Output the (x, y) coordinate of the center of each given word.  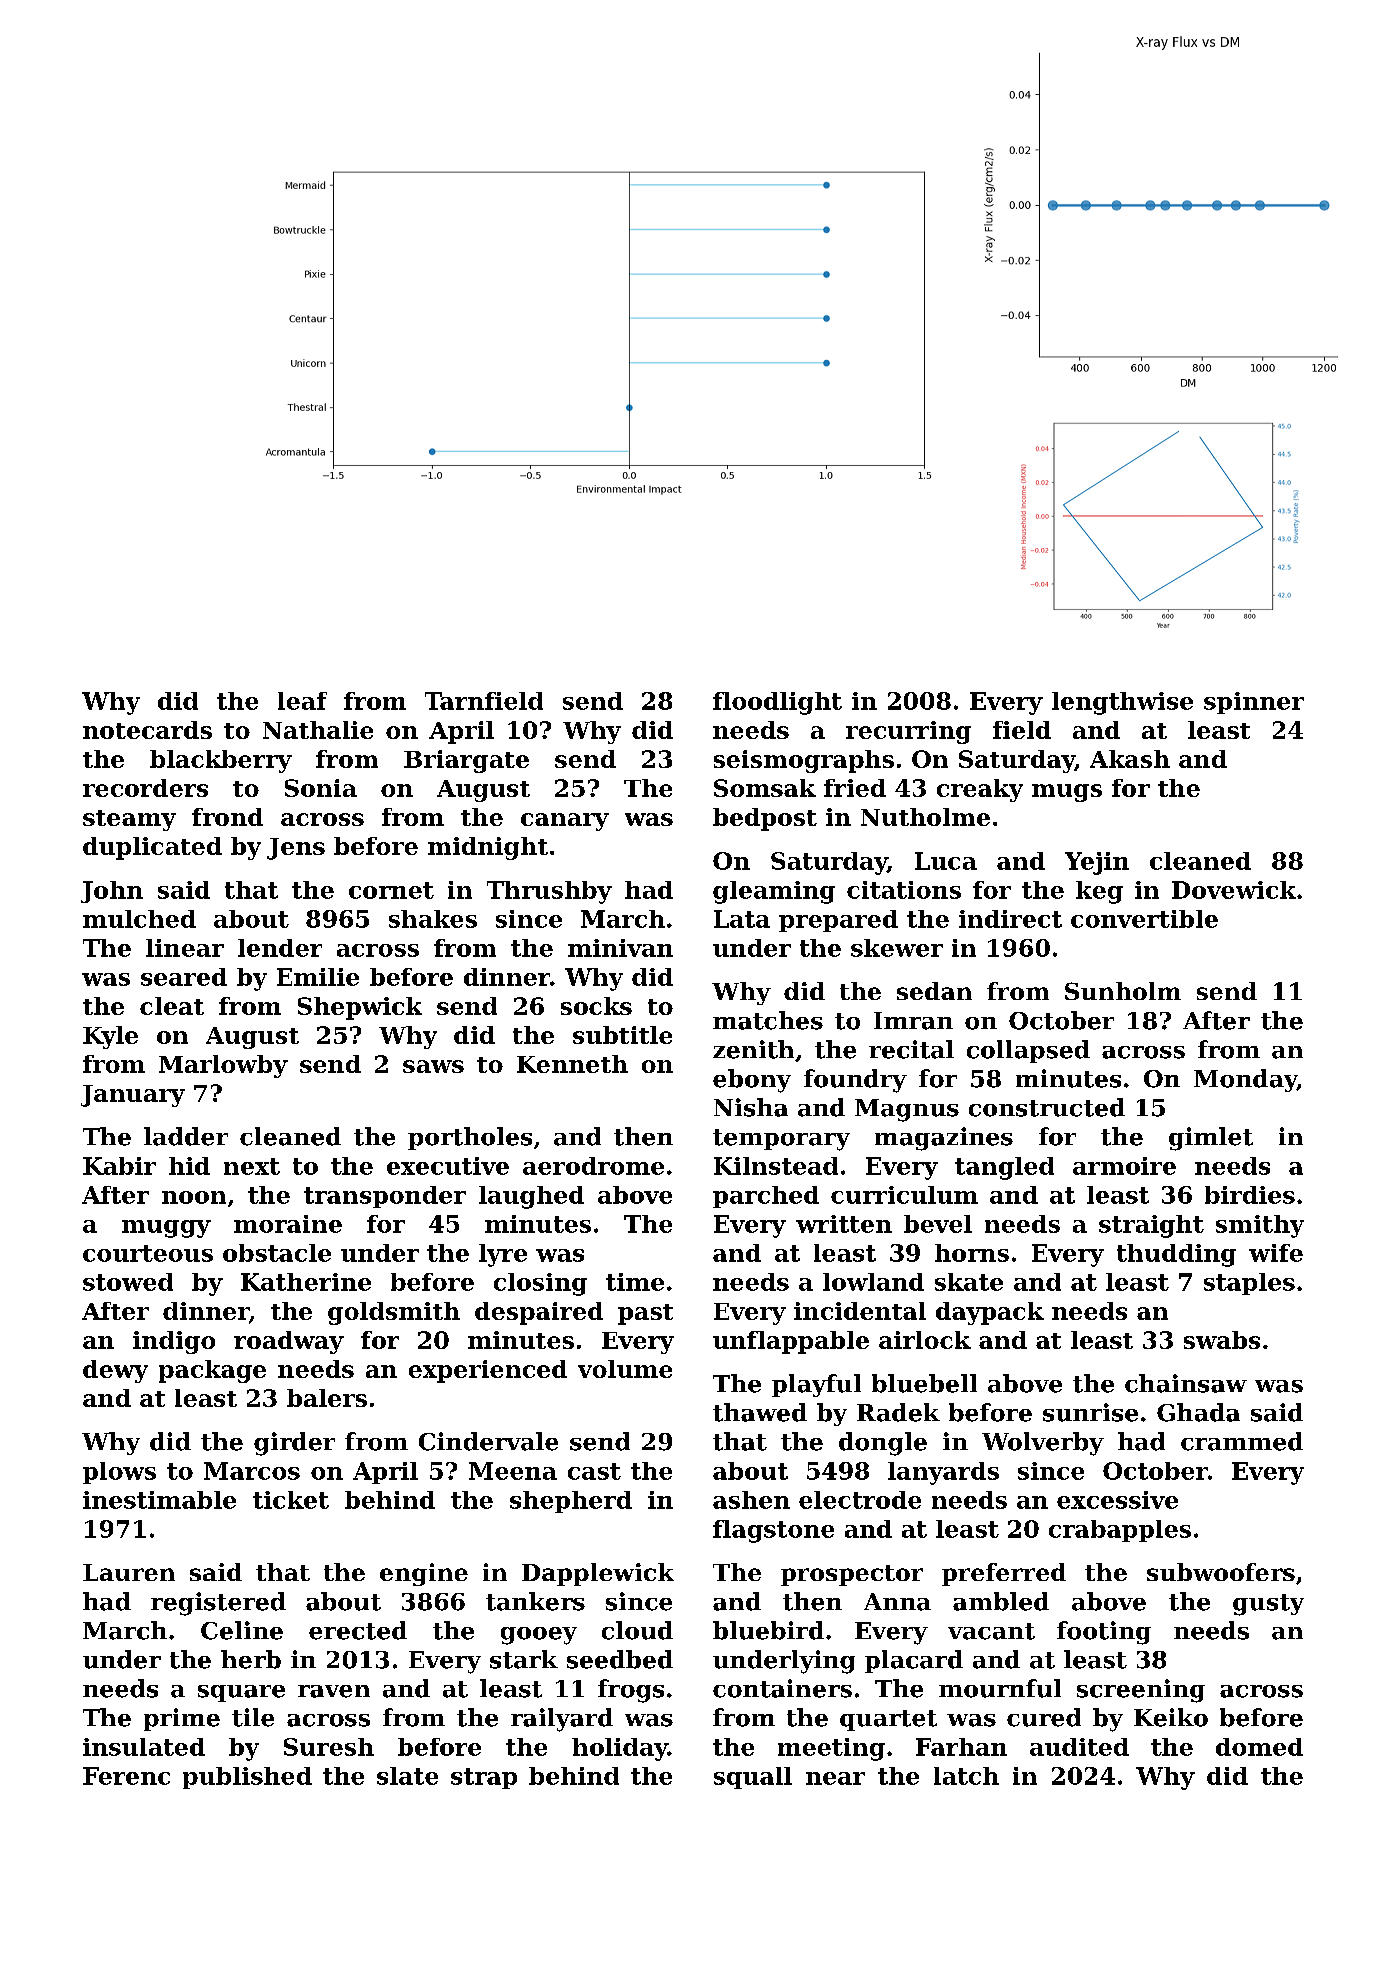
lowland (873, 1282)
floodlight (777, 703)
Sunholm (1123, 991)
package (212, 1371)
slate (407, 1776)
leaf (302, 701)
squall (753, 1778)
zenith (753, 1049)
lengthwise (1122, 703)
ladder (186, 1136)
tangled (1004, 1168)
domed (1259, 1747)
